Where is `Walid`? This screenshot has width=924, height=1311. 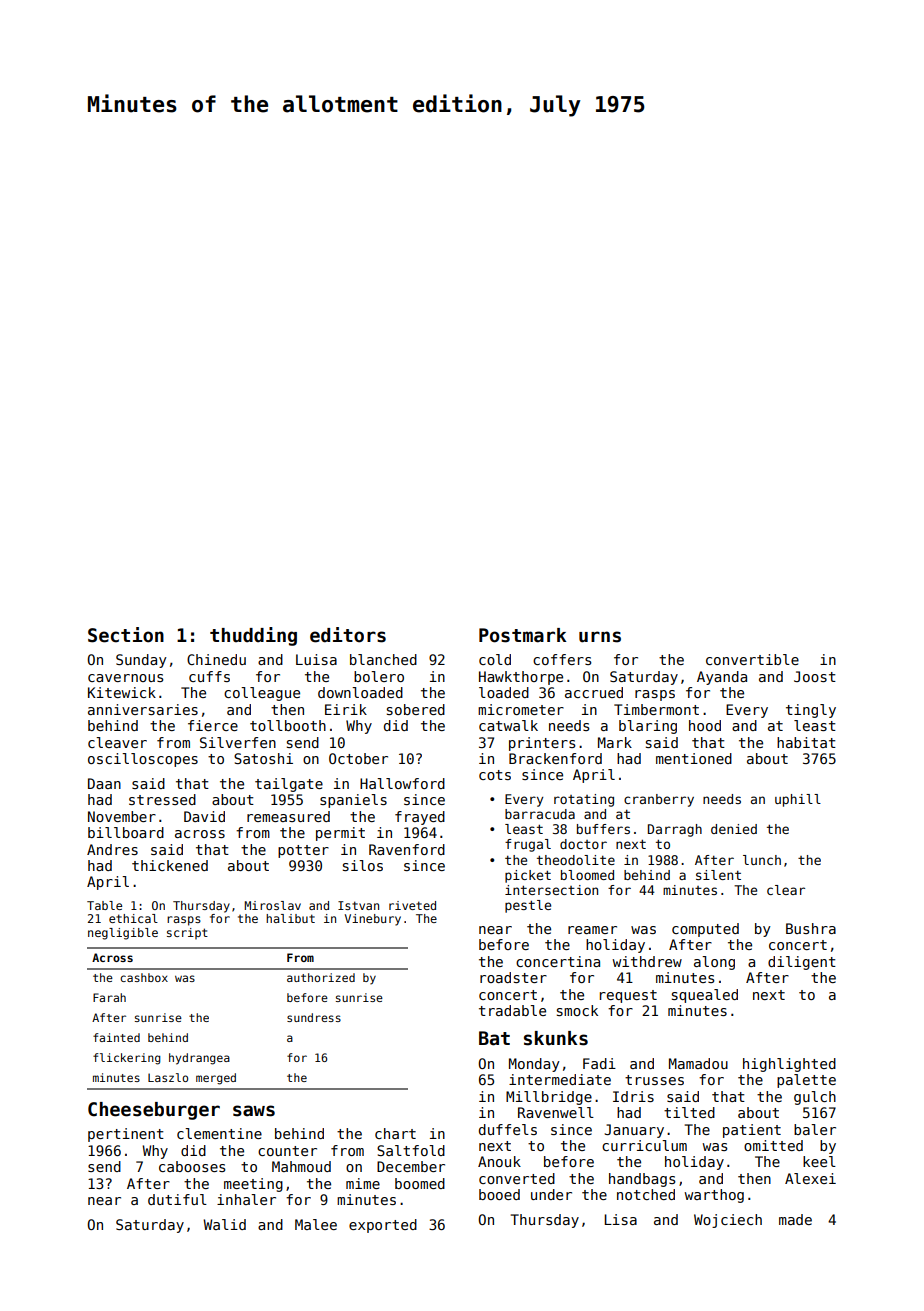
Walid is located at coordinates (224, 1224).
